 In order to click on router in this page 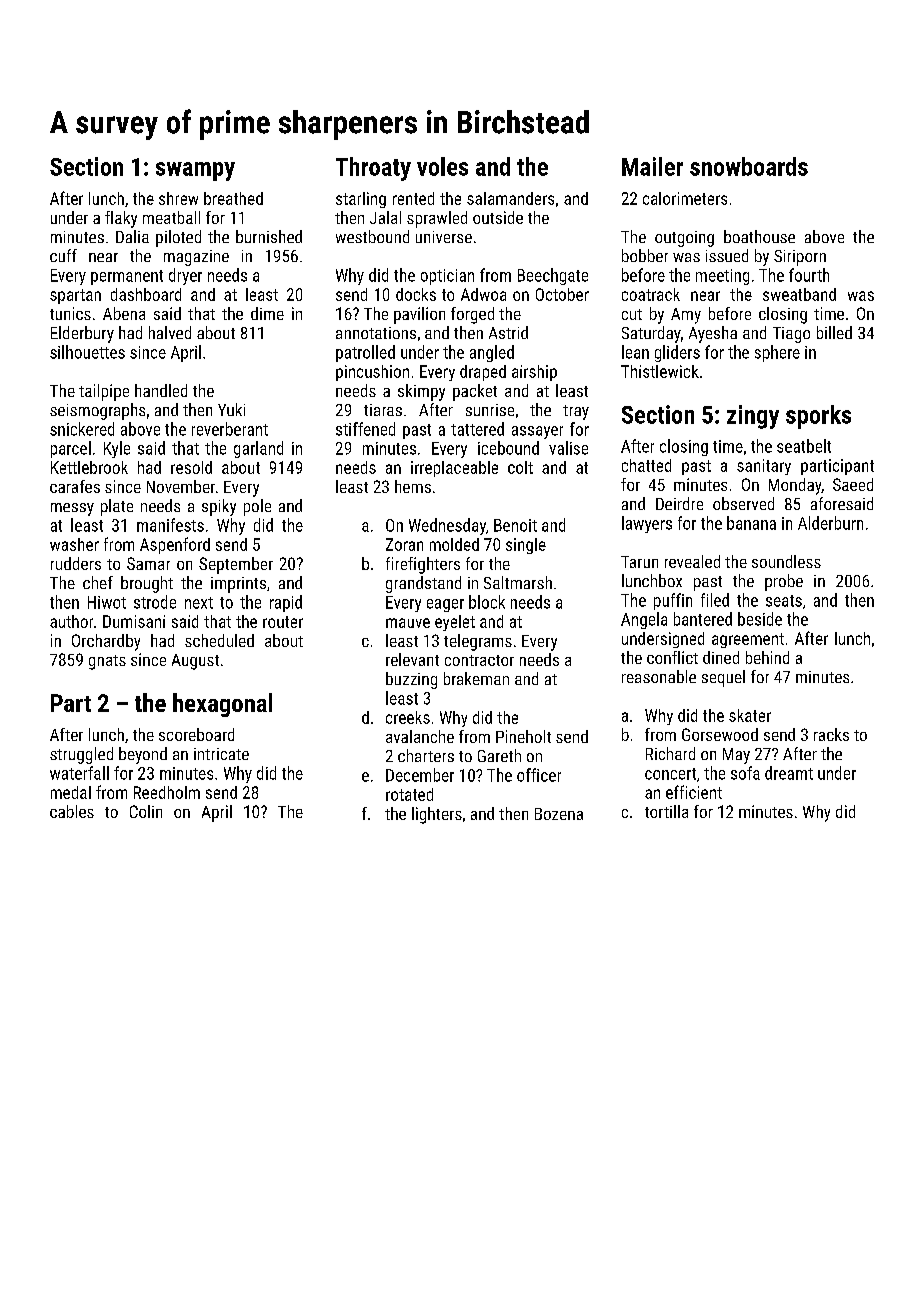, I will do `click(283, 622)`.
